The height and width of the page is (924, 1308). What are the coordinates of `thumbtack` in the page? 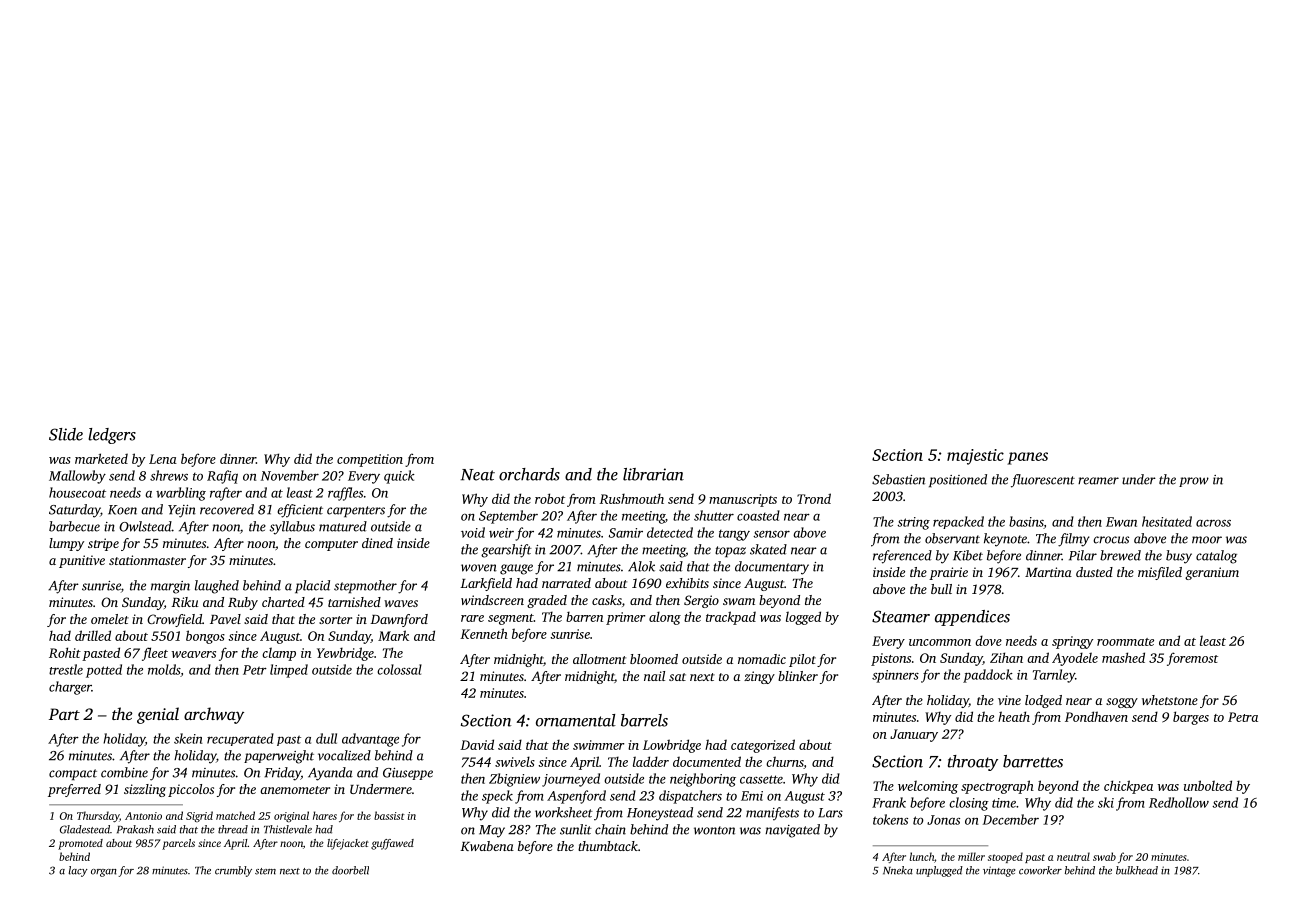 It's located at (608, 846).
